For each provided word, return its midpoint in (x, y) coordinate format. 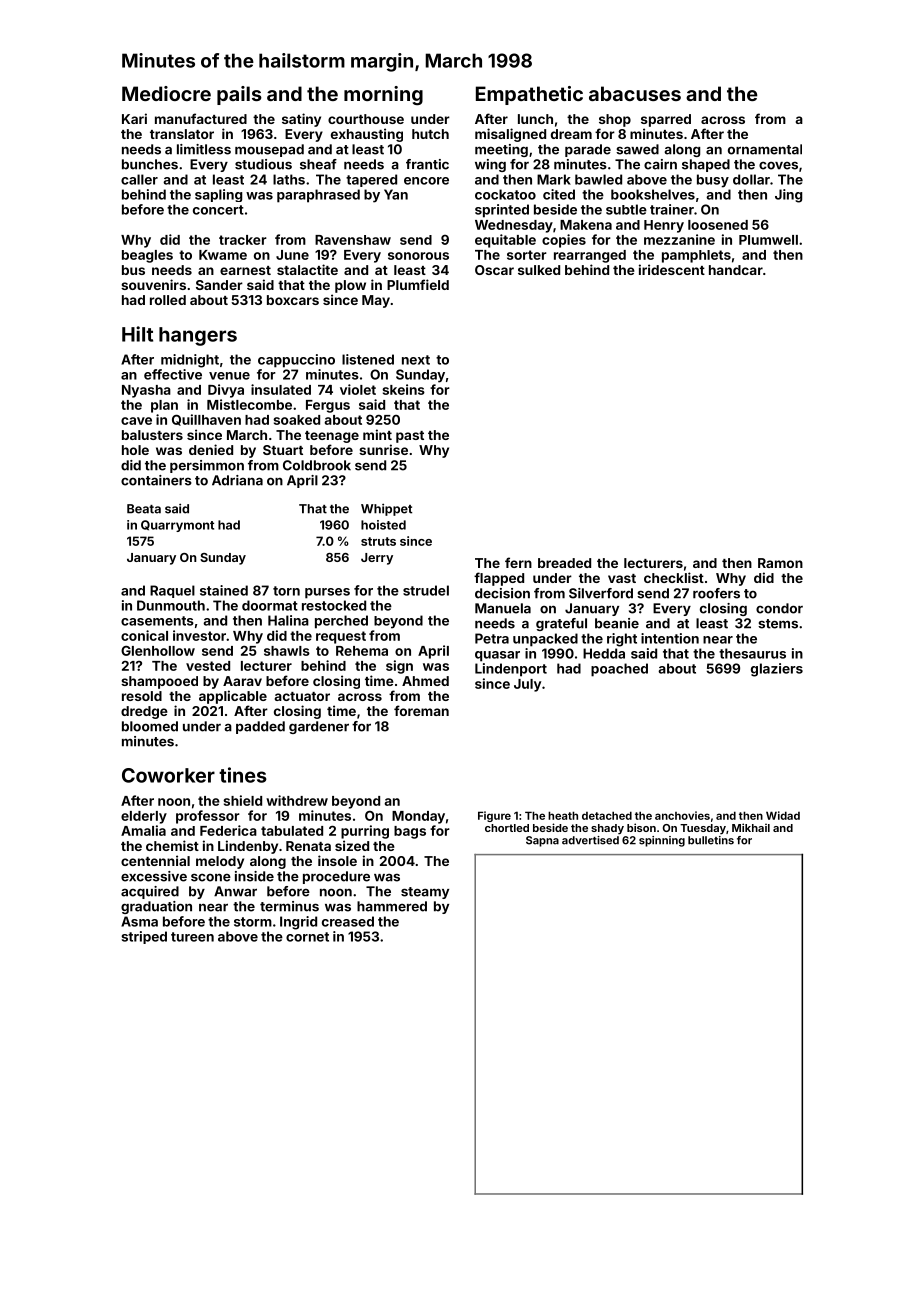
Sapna (542, 841)
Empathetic (529, 95)
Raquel (172, 591)
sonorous (418, 256)
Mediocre (166, 93)
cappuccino (296, 361)
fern (518, 562)
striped (144, 937)
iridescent (672, 269)
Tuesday (703, 829)
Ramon (780, 563)
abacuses (635, 93)
